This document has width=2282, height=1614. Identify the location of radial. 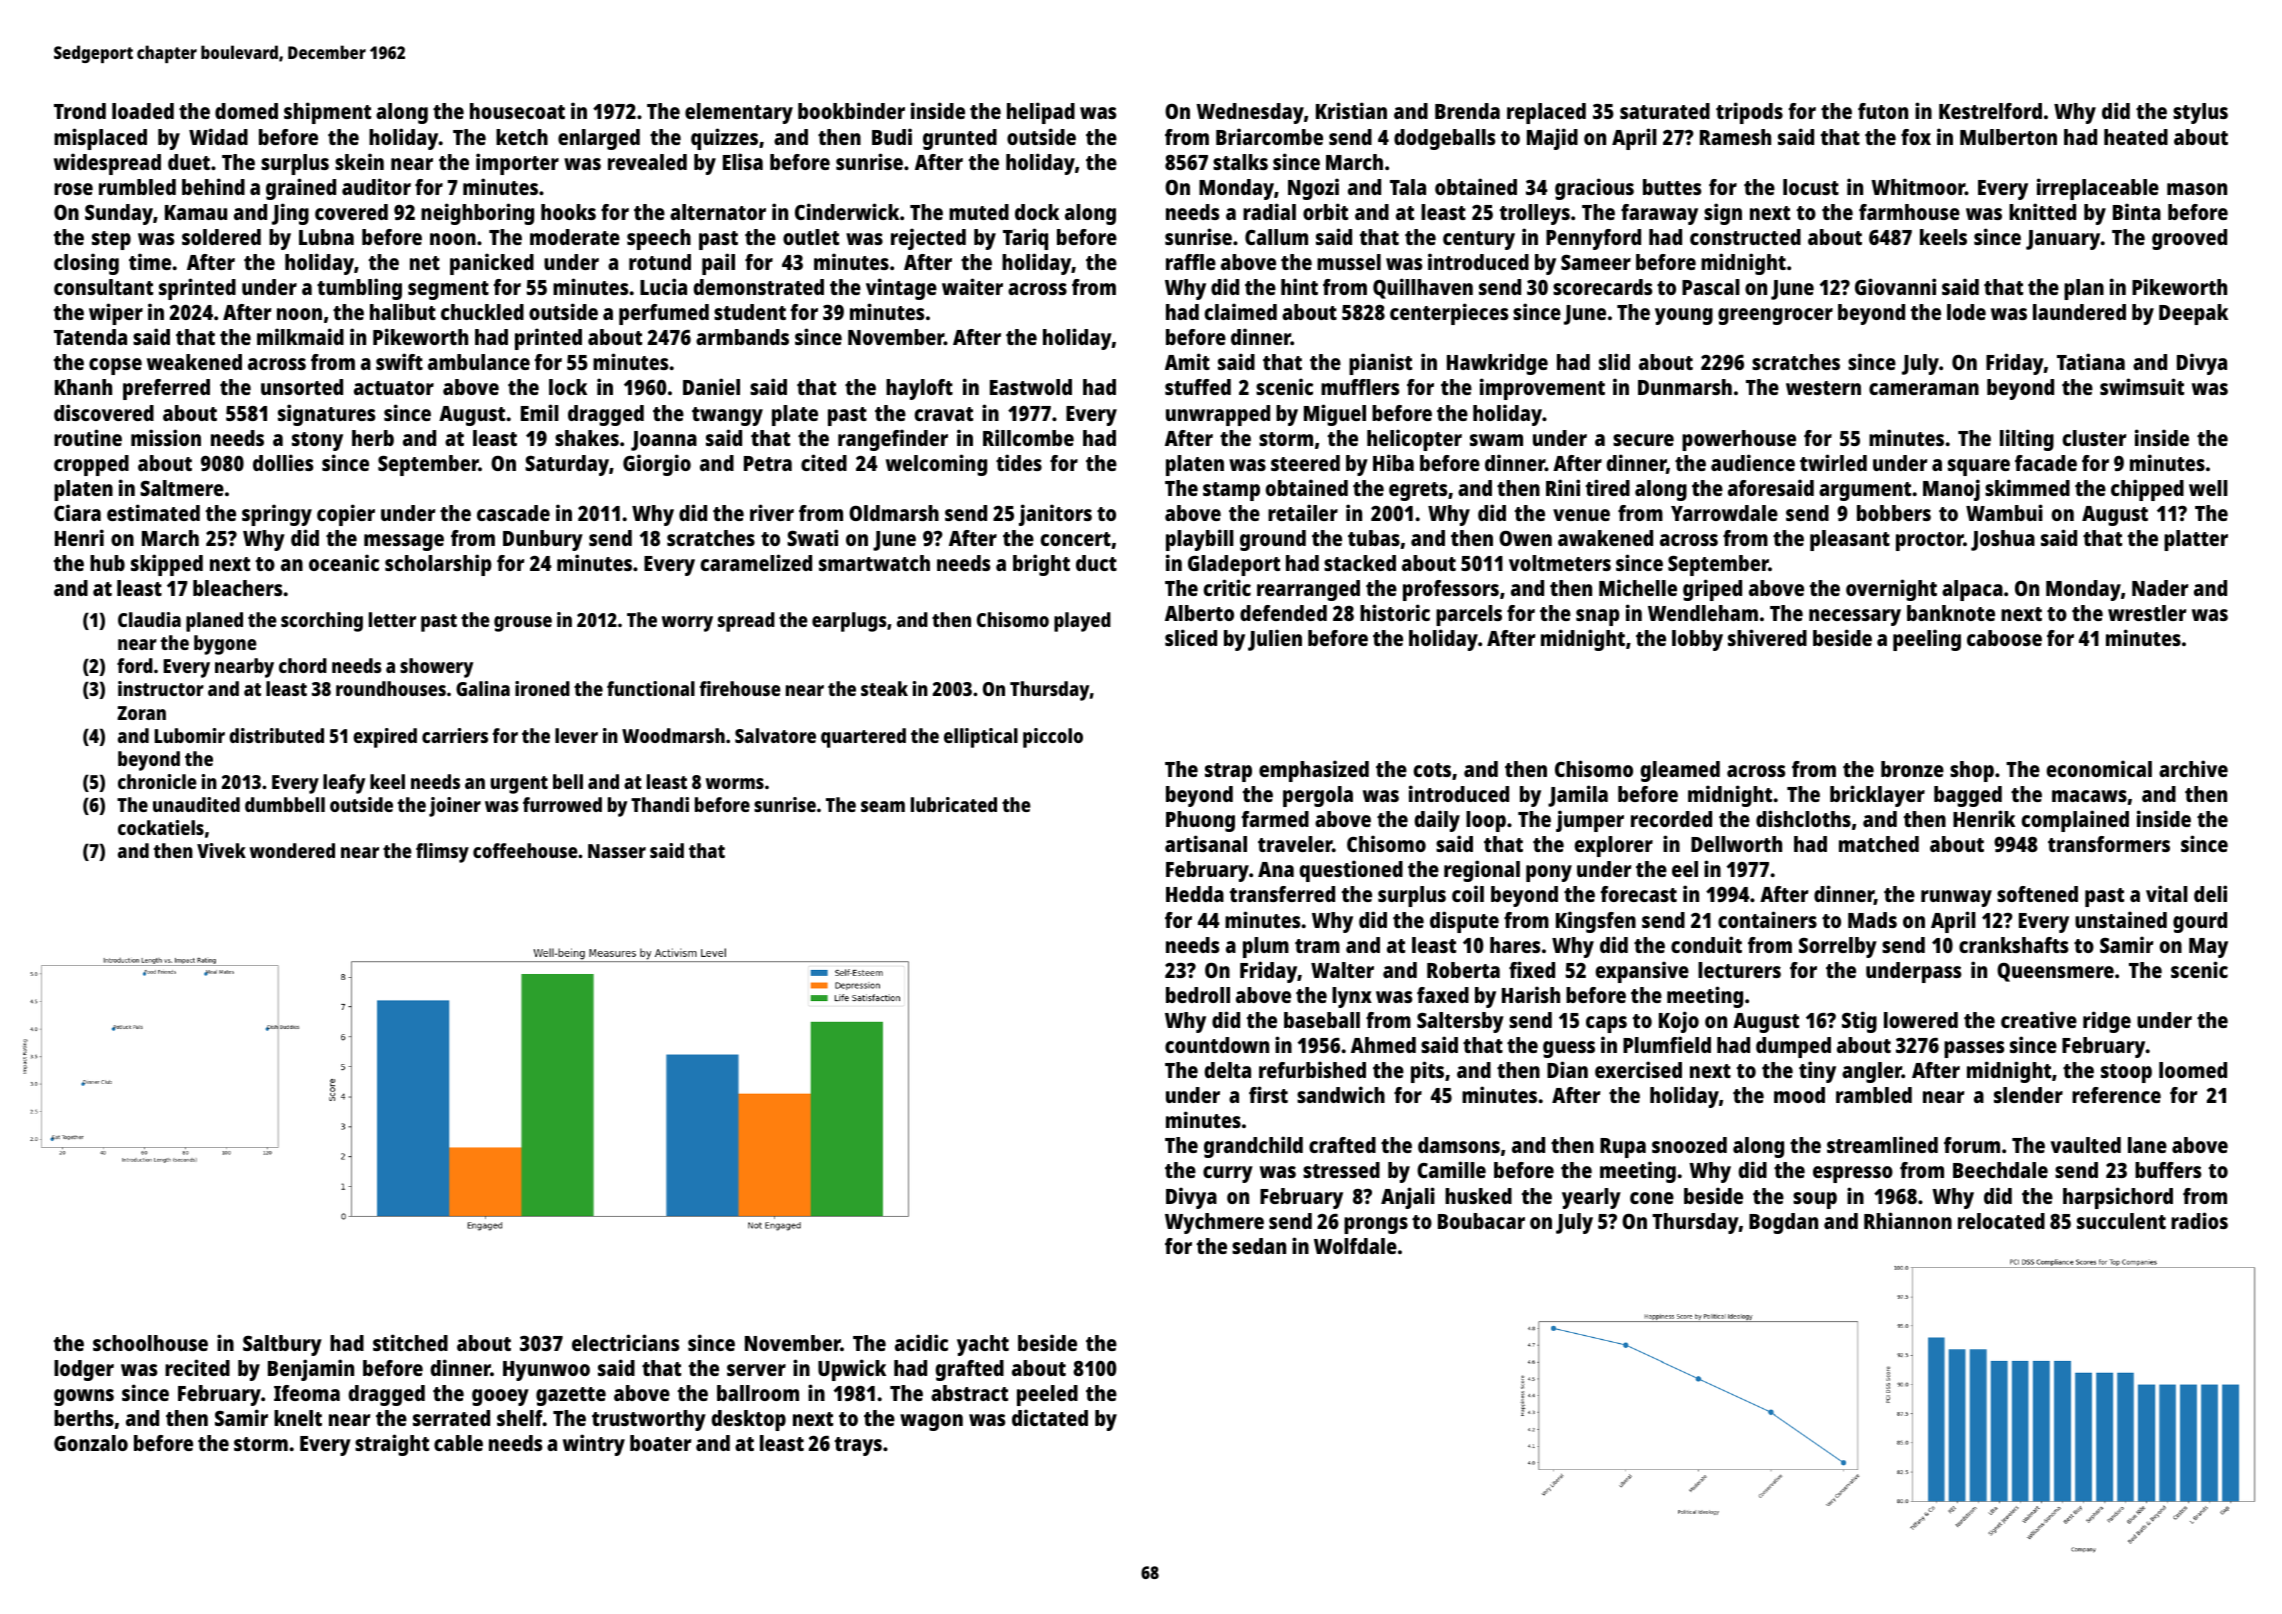
(1269, 211).
